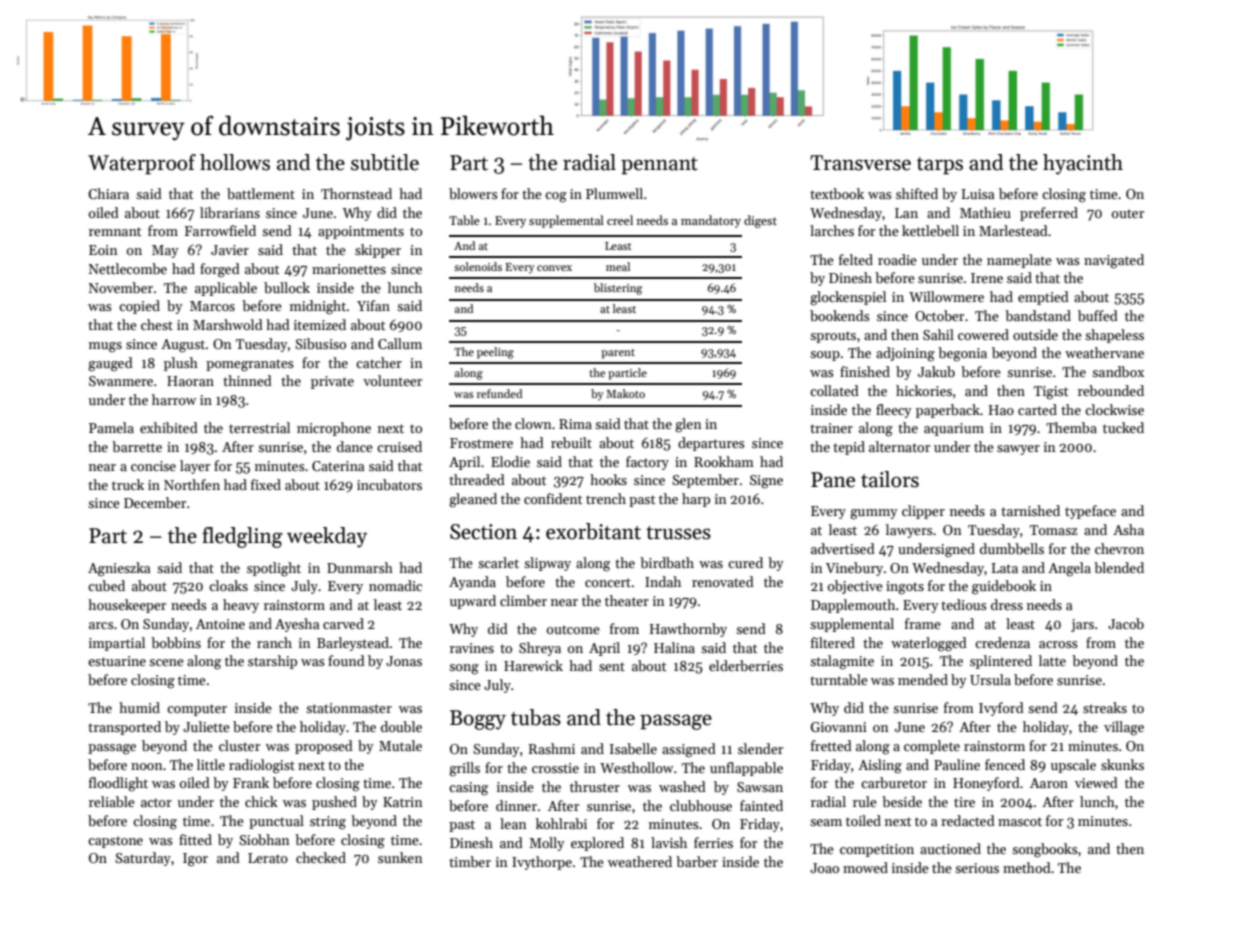  What do you see at coordinates (843, 548) in the document?
I see `advertised` at bounding box center [843, 548].
